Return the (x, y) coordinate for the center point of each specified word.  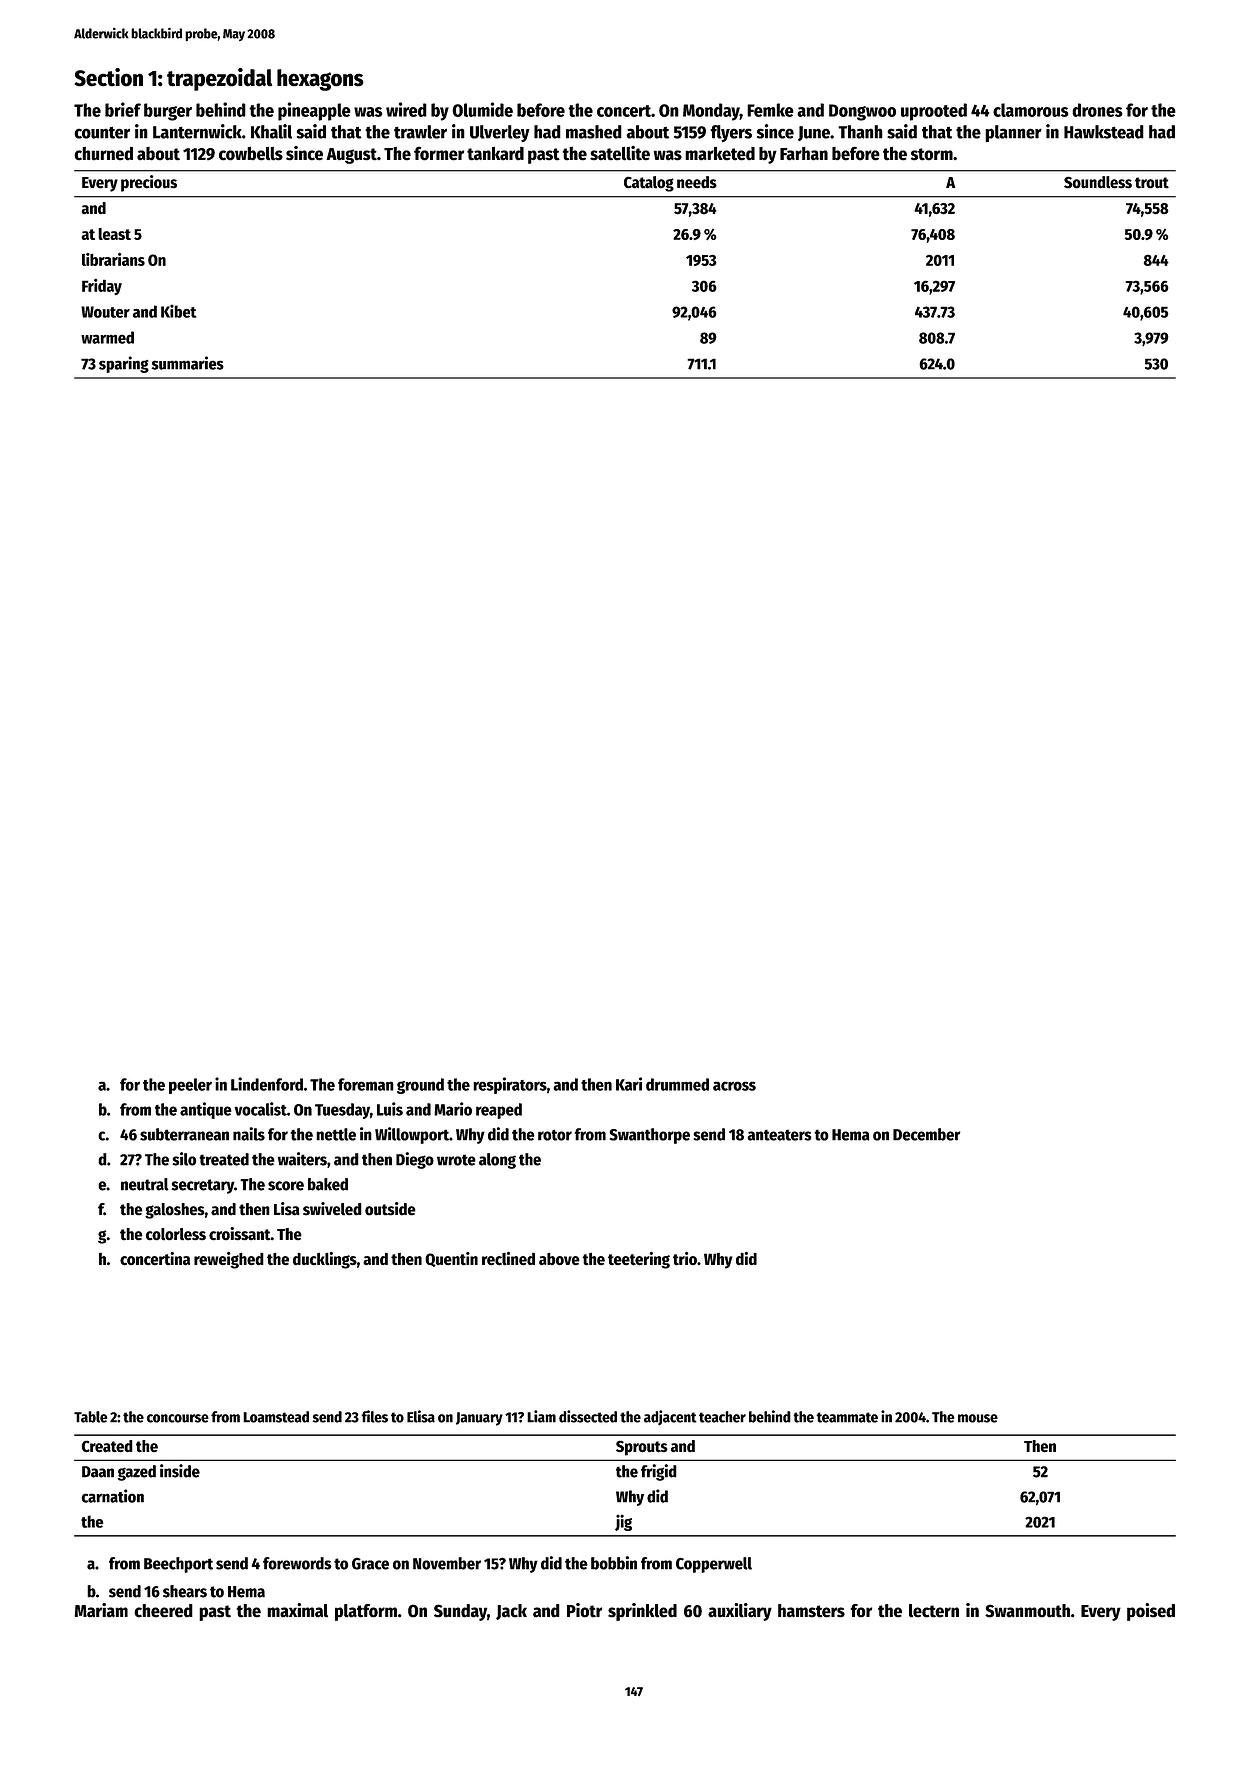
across (734, 1086)
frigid (659, 1472)
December (927, 1134)
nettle (336, 1134)
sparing (124, 364)
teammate (847, 1417)
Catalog (649, 184)
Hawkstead (1104, 132)
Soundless (1098, 182)
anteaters (779, 1135)
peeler (190, 1086)
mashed (594, 132)
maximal (297, 1610)
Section (109, 77)
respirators (510, 1085)
